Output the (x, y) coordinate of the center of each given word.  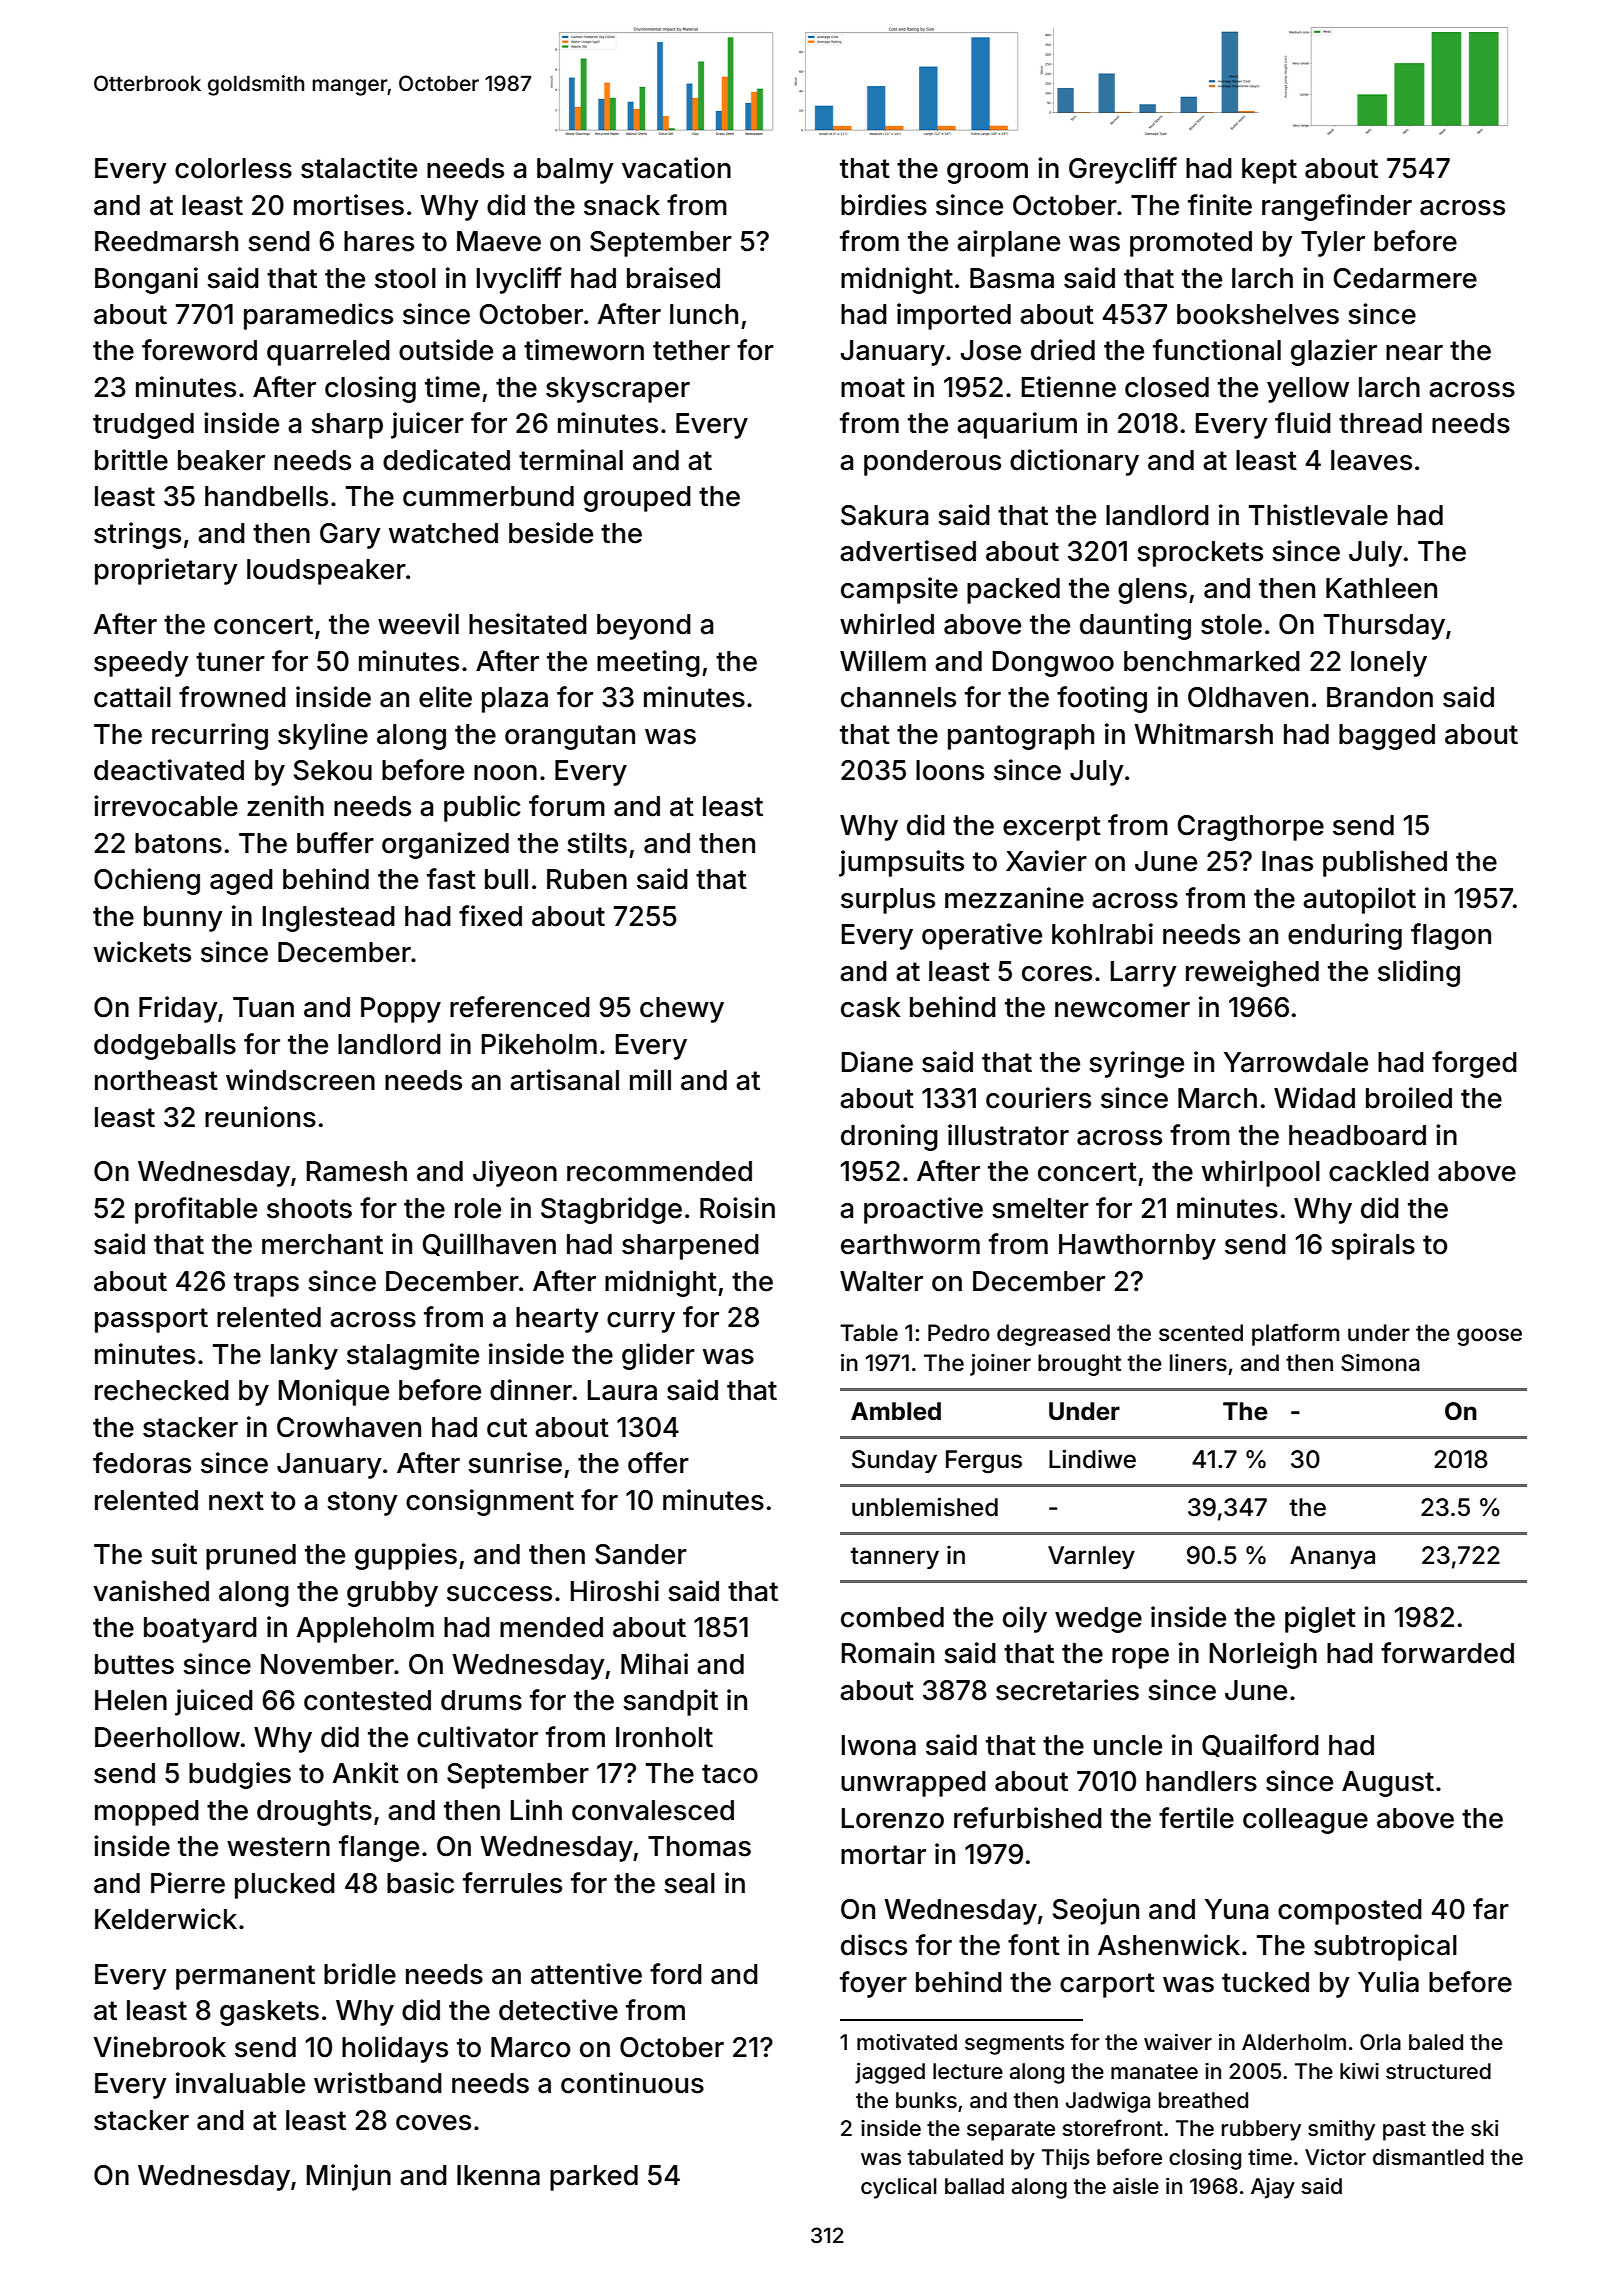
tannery (895, 1558)
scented (1201, 1333)
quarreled (328, 353)
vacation (676, 168)
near (1414, 353)
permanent (245, 1977)
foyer (873, 1984)
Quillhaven (489, 1244)
